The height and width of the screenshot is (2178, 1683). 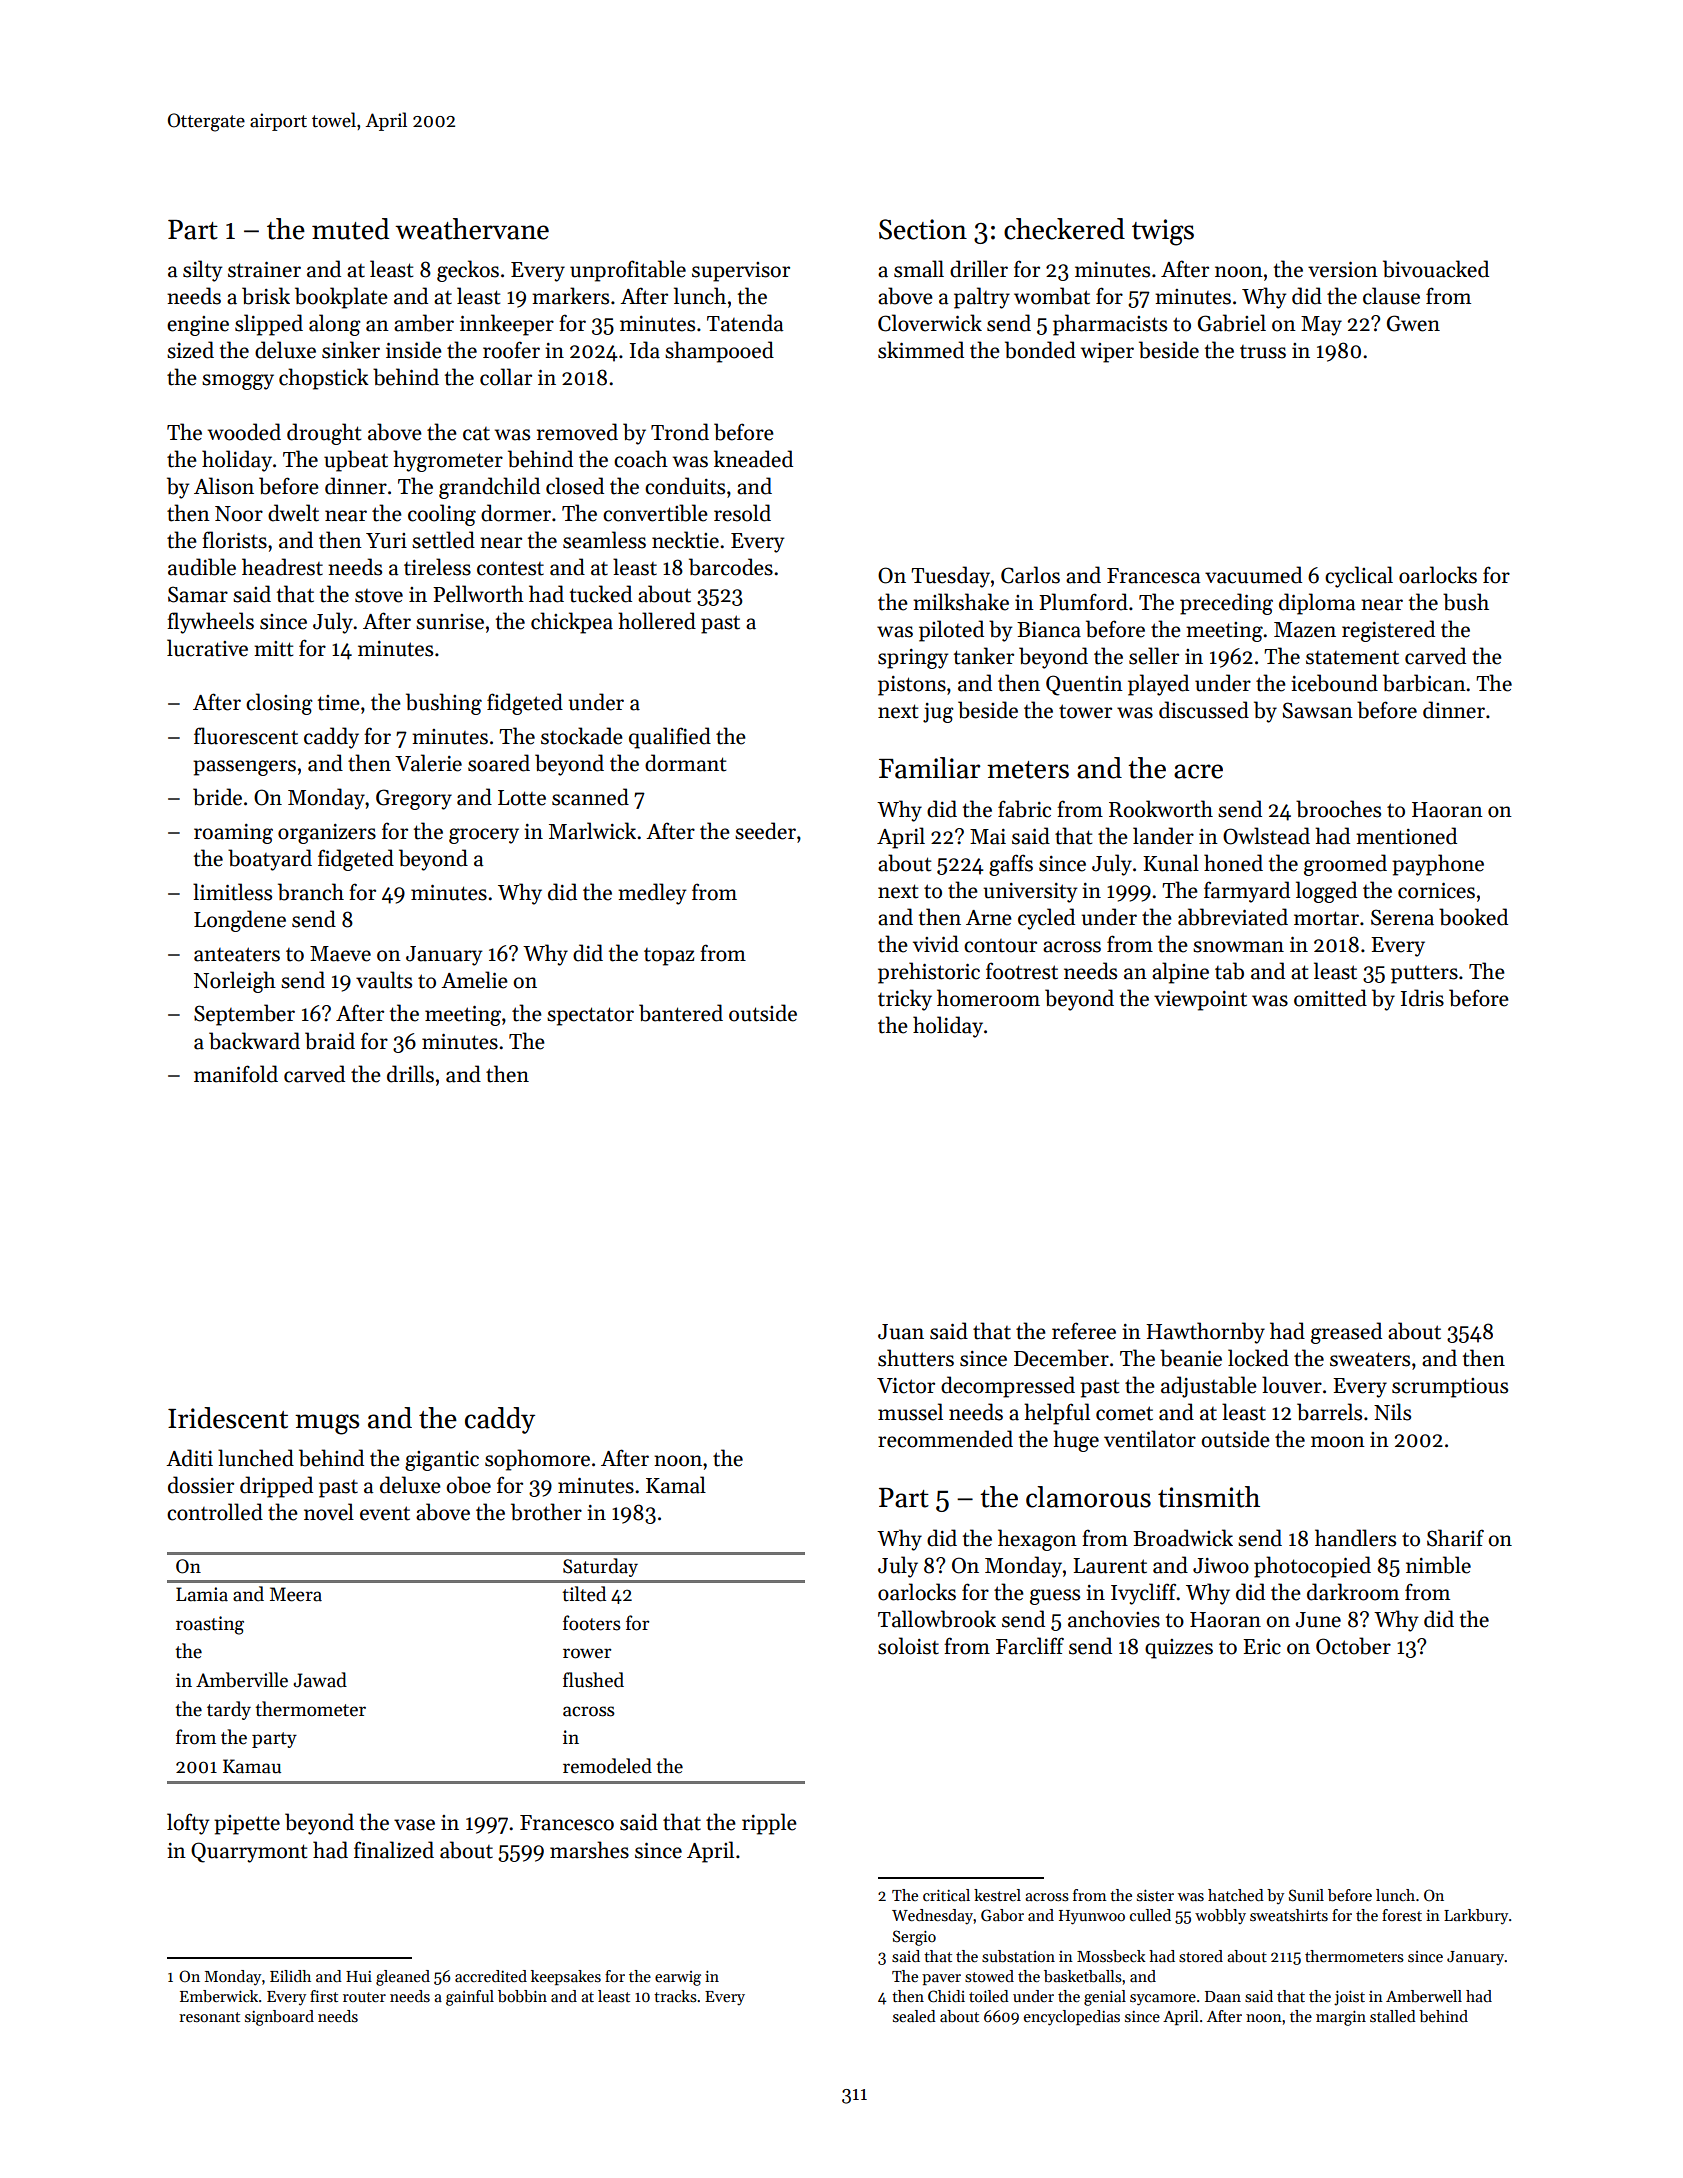 What do you see at coordinates (988, 998) in the screenshot?
I see `homeroom` at bounding box center [988, 998].
